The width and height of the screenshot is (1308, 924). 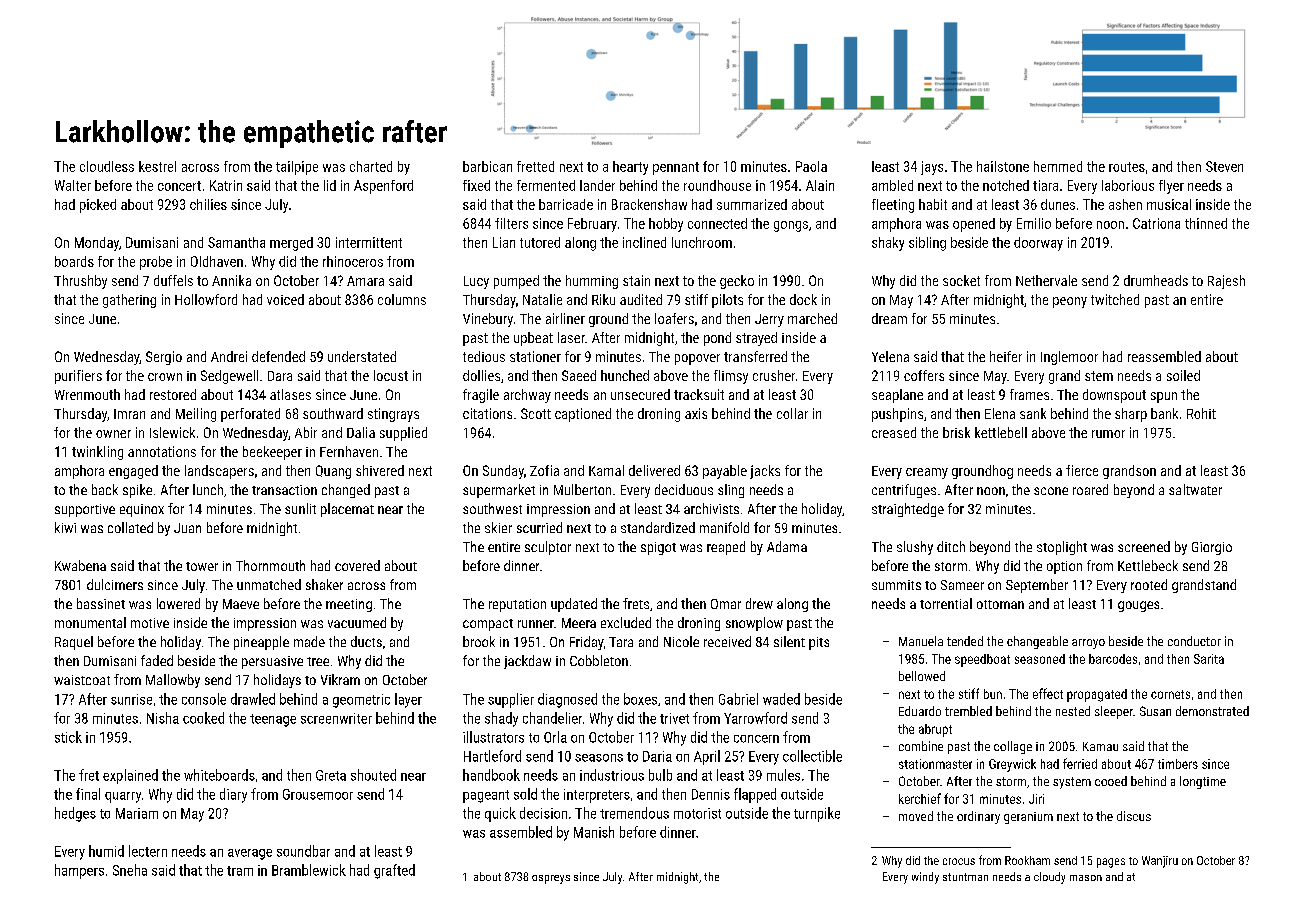 What do you see at coordinates (726, 604) in the screenshot?
I see `Omar` at bounding box center [726, 604].
